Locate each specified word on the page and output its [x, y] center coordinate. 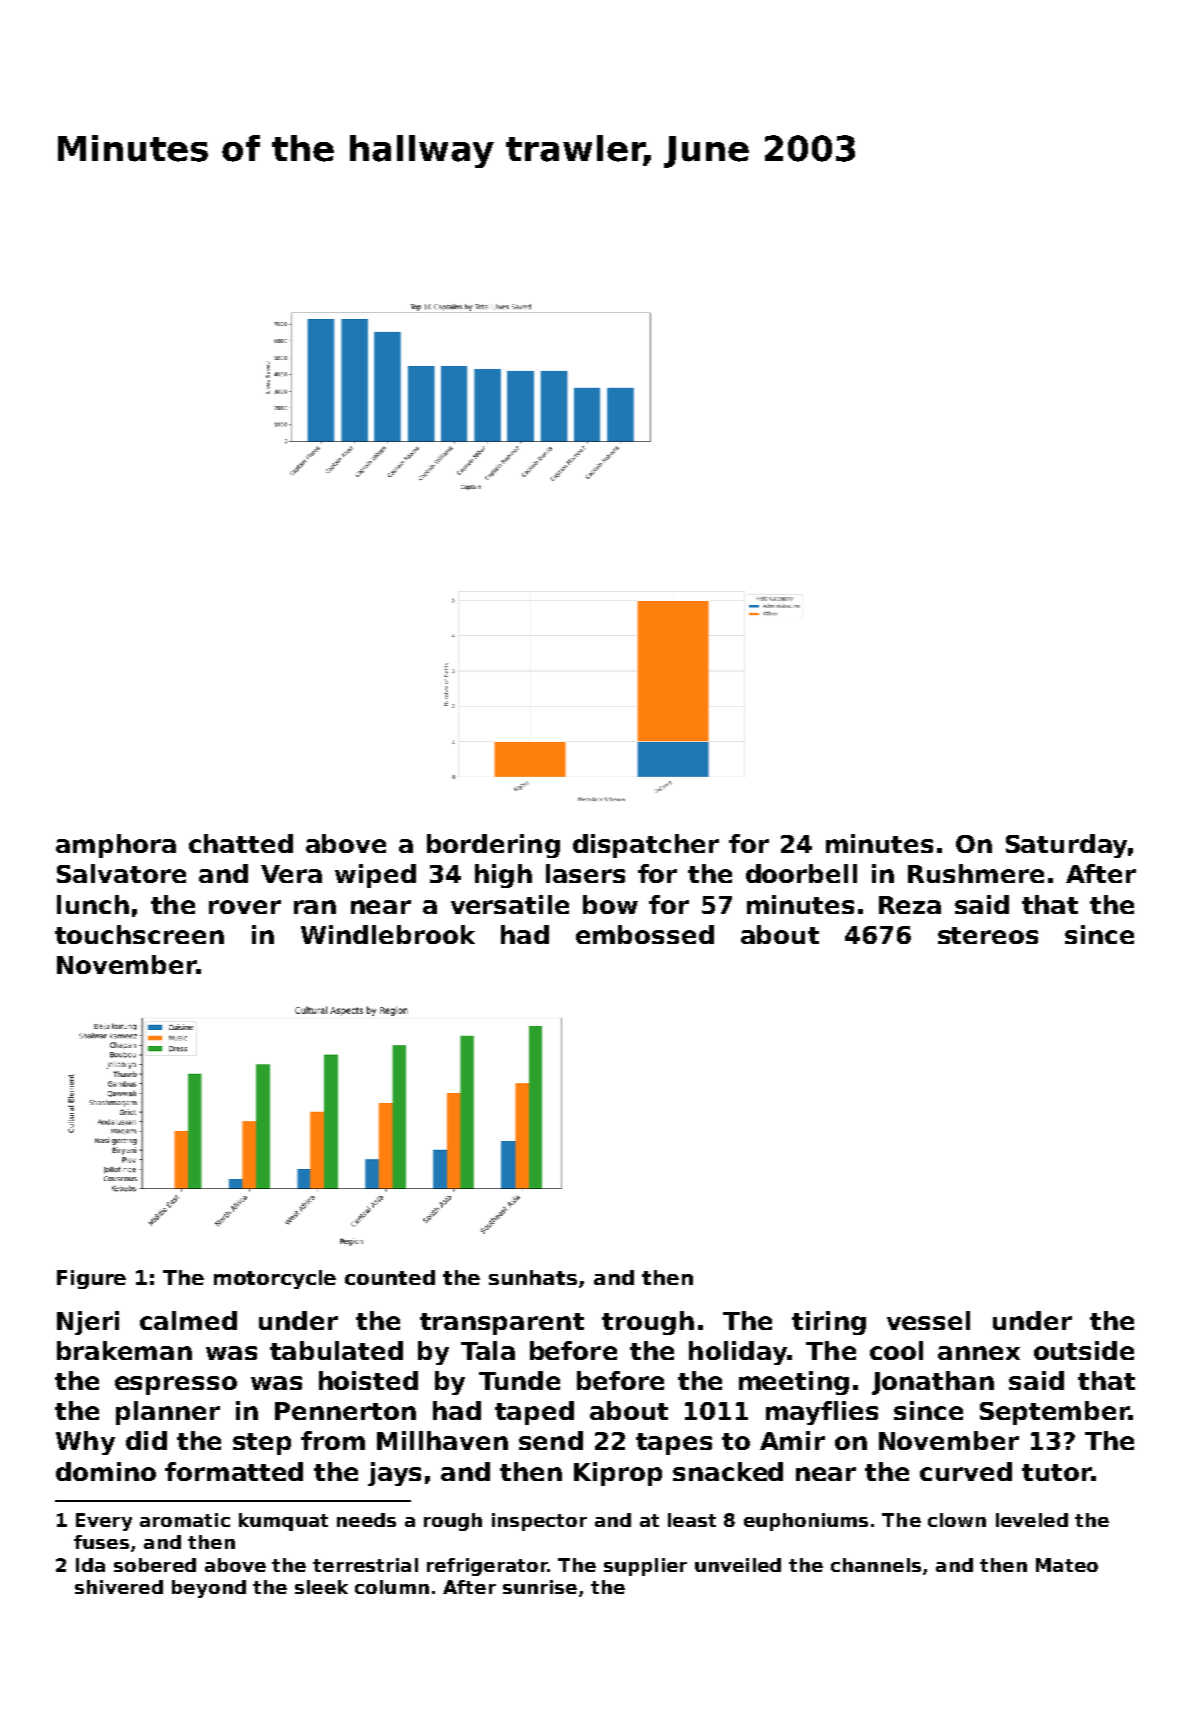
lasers [585, 873]
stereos [988, 935]
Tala [488, 1350]
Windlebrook [388, 934]
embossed [645, 934]
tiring [829, 1323]
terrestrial [365, 1565]
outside [1084, 1350]
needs [366, 1520]
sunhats [533, 1277]
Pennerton [345, 1411]
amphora [116, 846]
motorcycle [275, 1279]
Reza [910, 905]
